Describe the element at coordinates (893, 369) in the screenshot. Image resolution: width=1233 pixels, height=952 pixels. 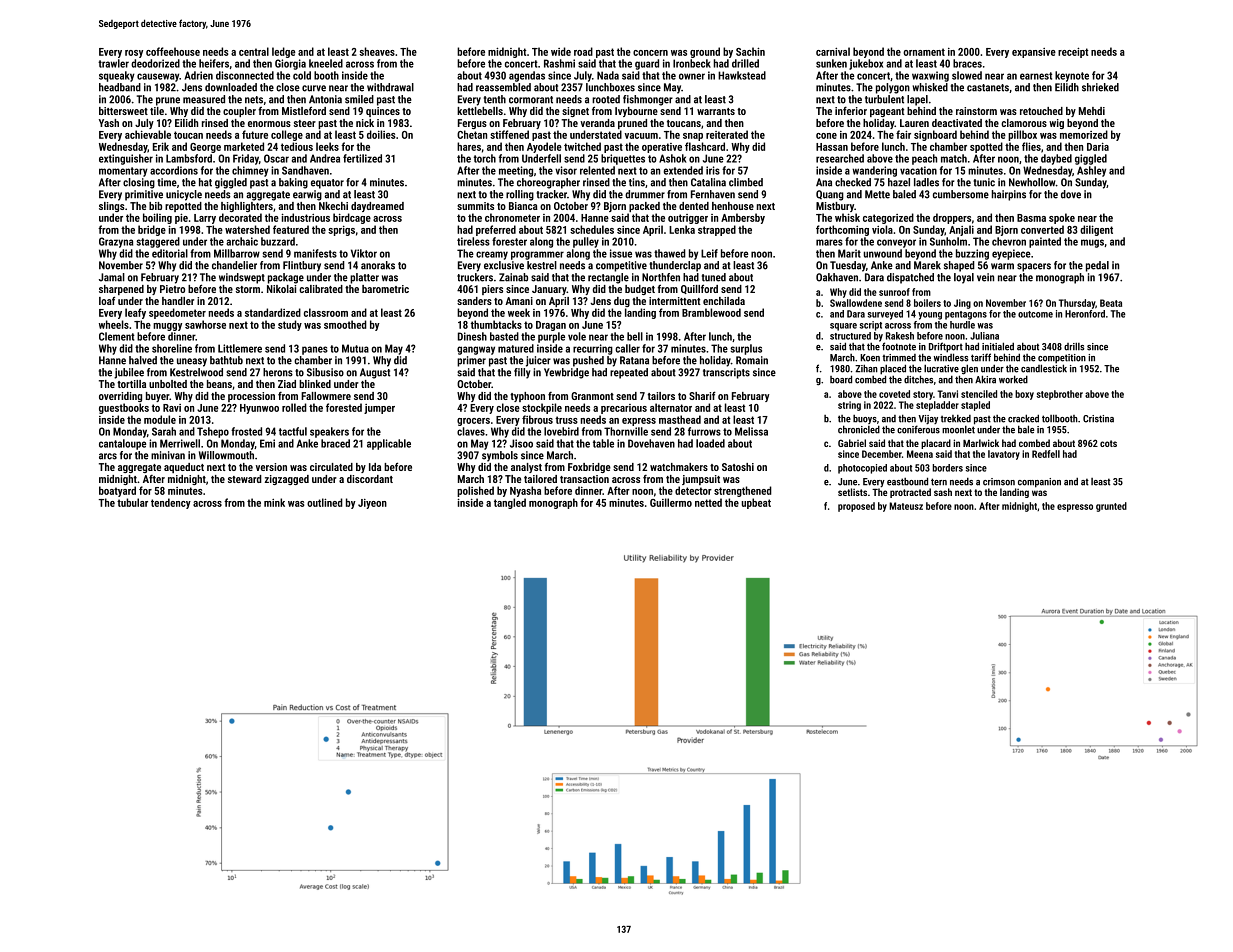
I see `placed` at that location.
